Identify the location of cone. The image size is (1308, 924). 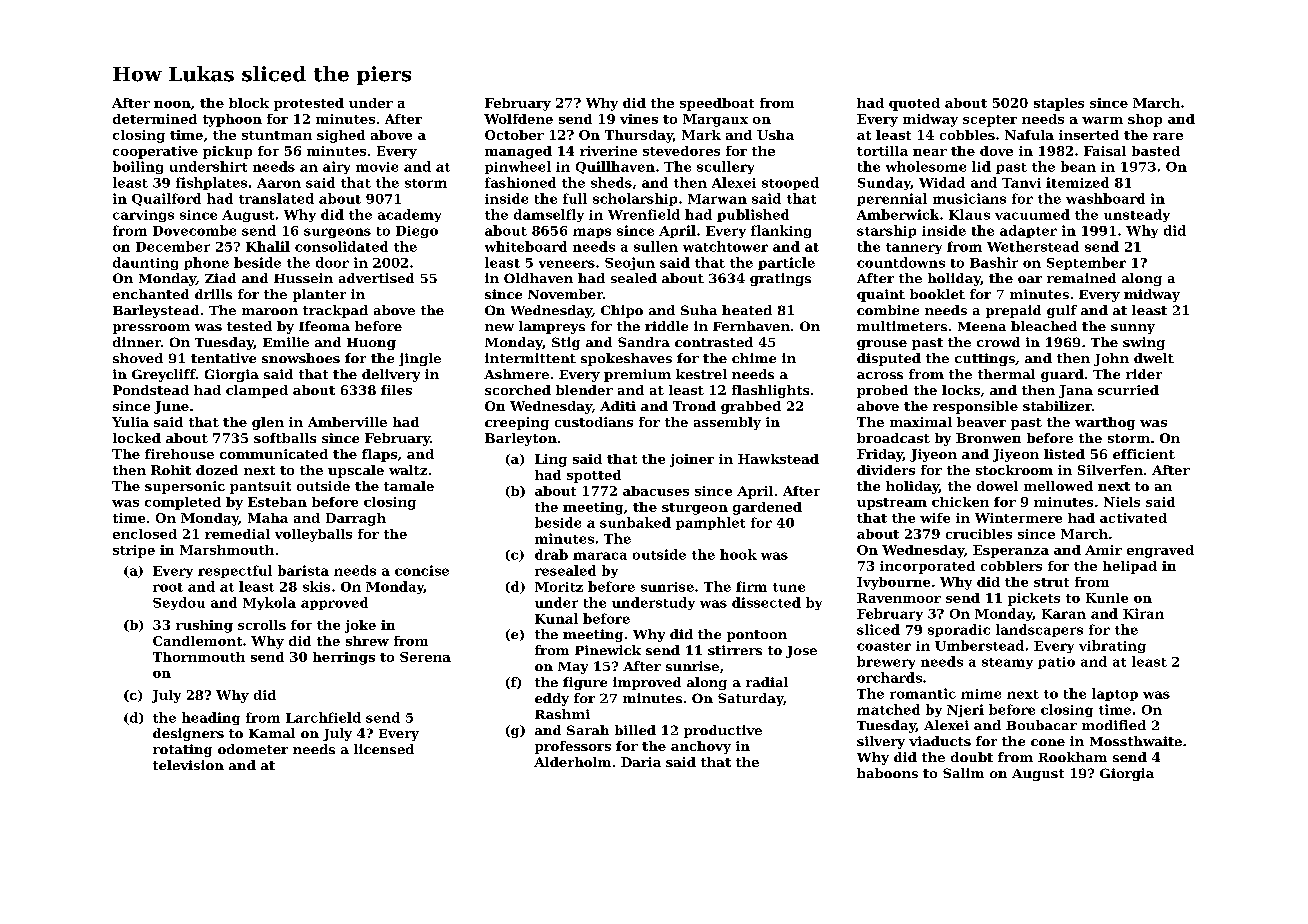
(1048, 742).
